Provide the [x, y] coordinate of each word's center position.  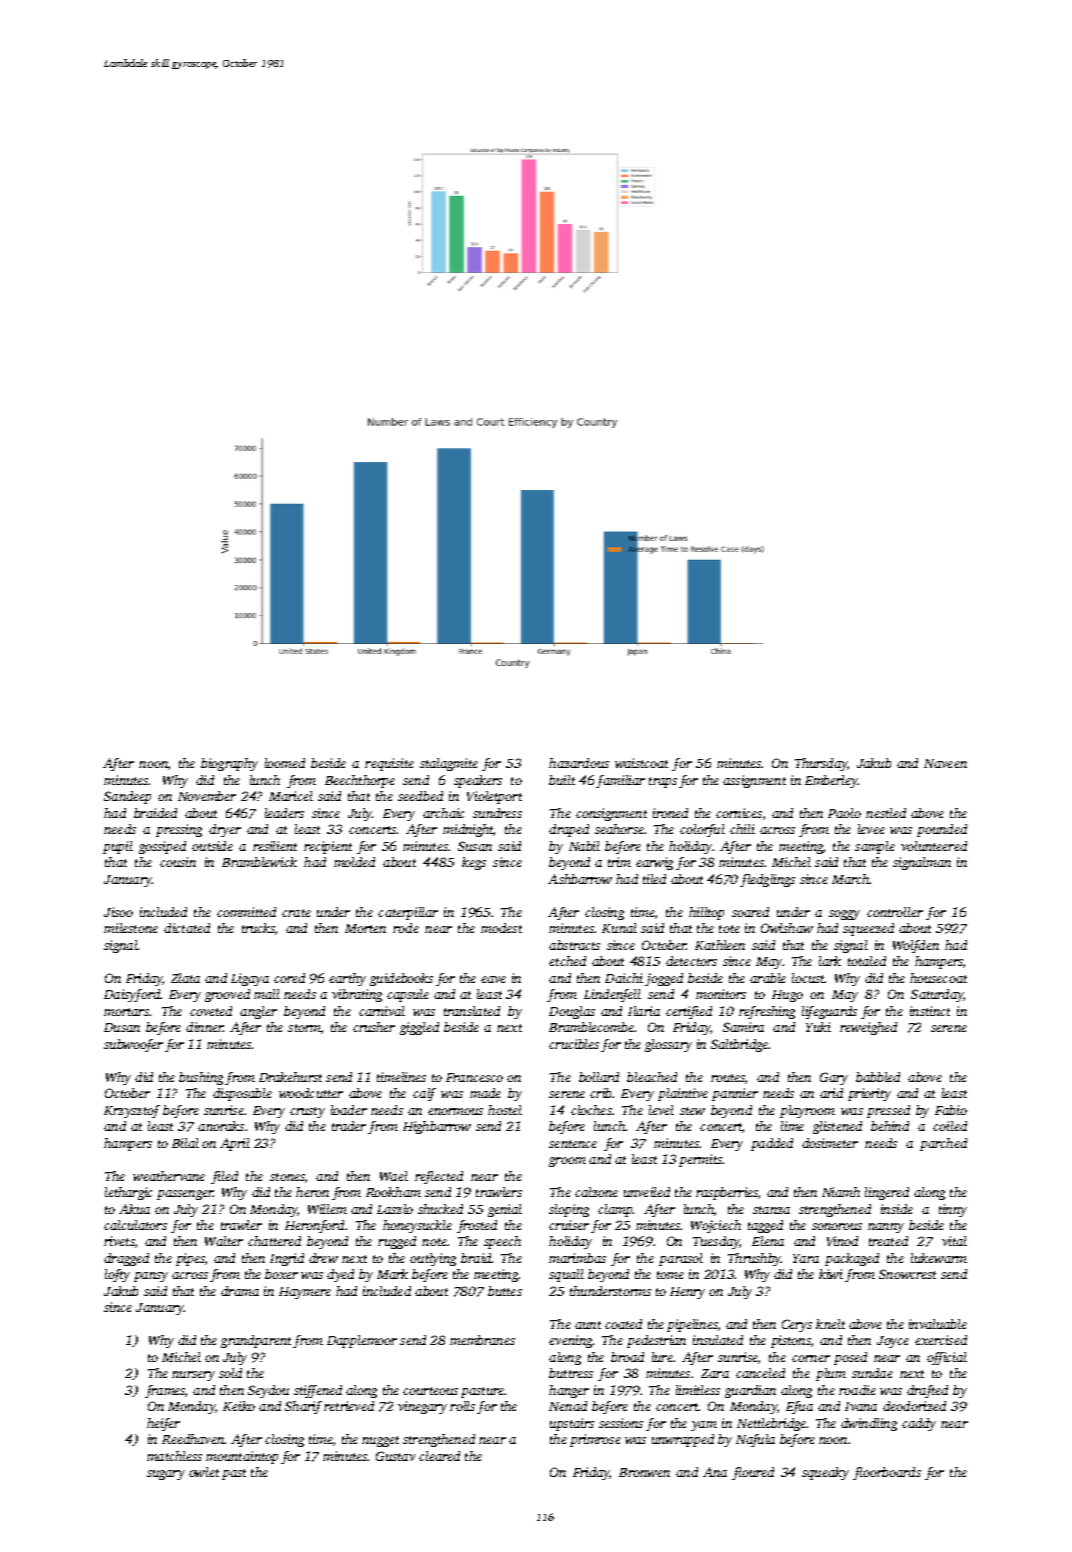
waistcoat [641, 763]
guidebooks [401, 979]
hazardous [579, 763]
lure [662, 1357]
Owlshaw [787, 928]
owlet [204, 1472]
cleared [439, 1456]
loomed [285, 763]
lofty [117, 1275]
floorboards [887, 1473]
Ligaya [250, 979]
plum [831, 1374]
